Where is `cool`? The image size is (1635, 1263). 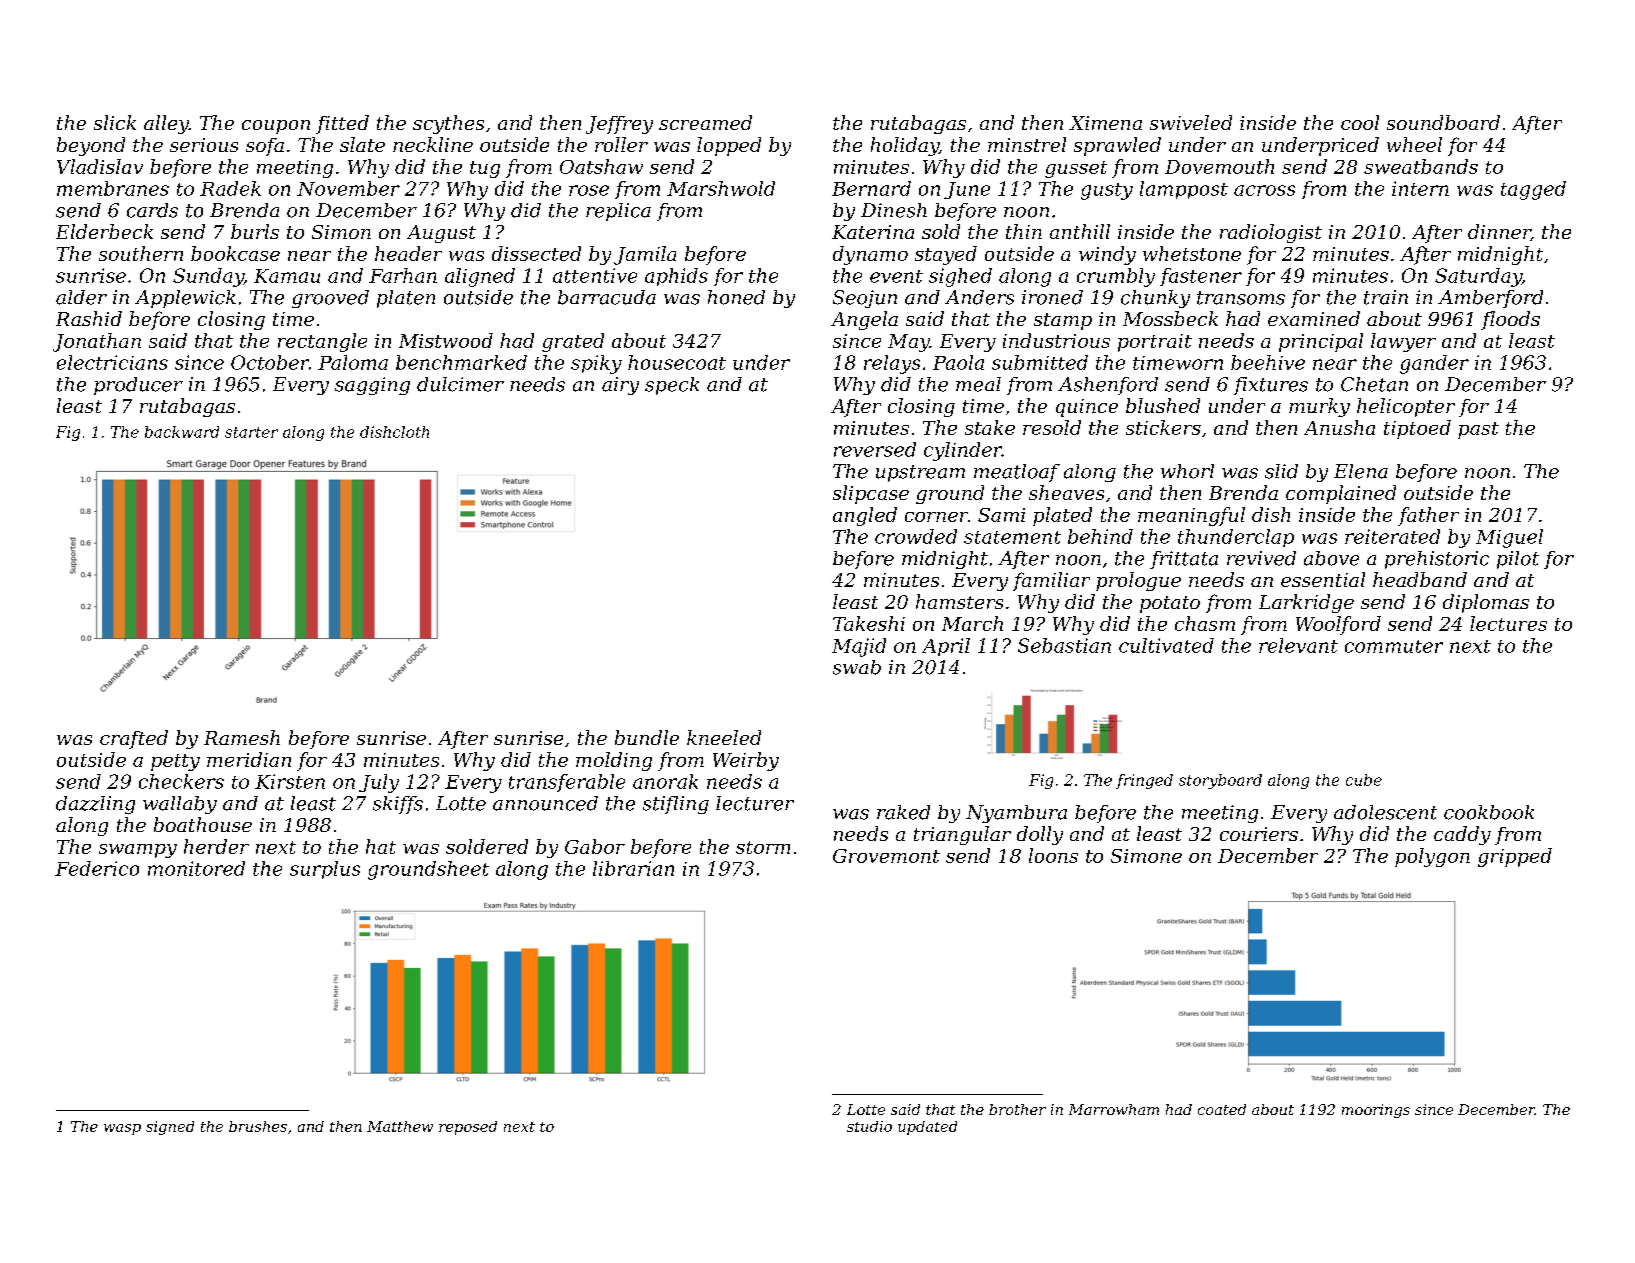
cool is located at coordinates (1360, 122).
